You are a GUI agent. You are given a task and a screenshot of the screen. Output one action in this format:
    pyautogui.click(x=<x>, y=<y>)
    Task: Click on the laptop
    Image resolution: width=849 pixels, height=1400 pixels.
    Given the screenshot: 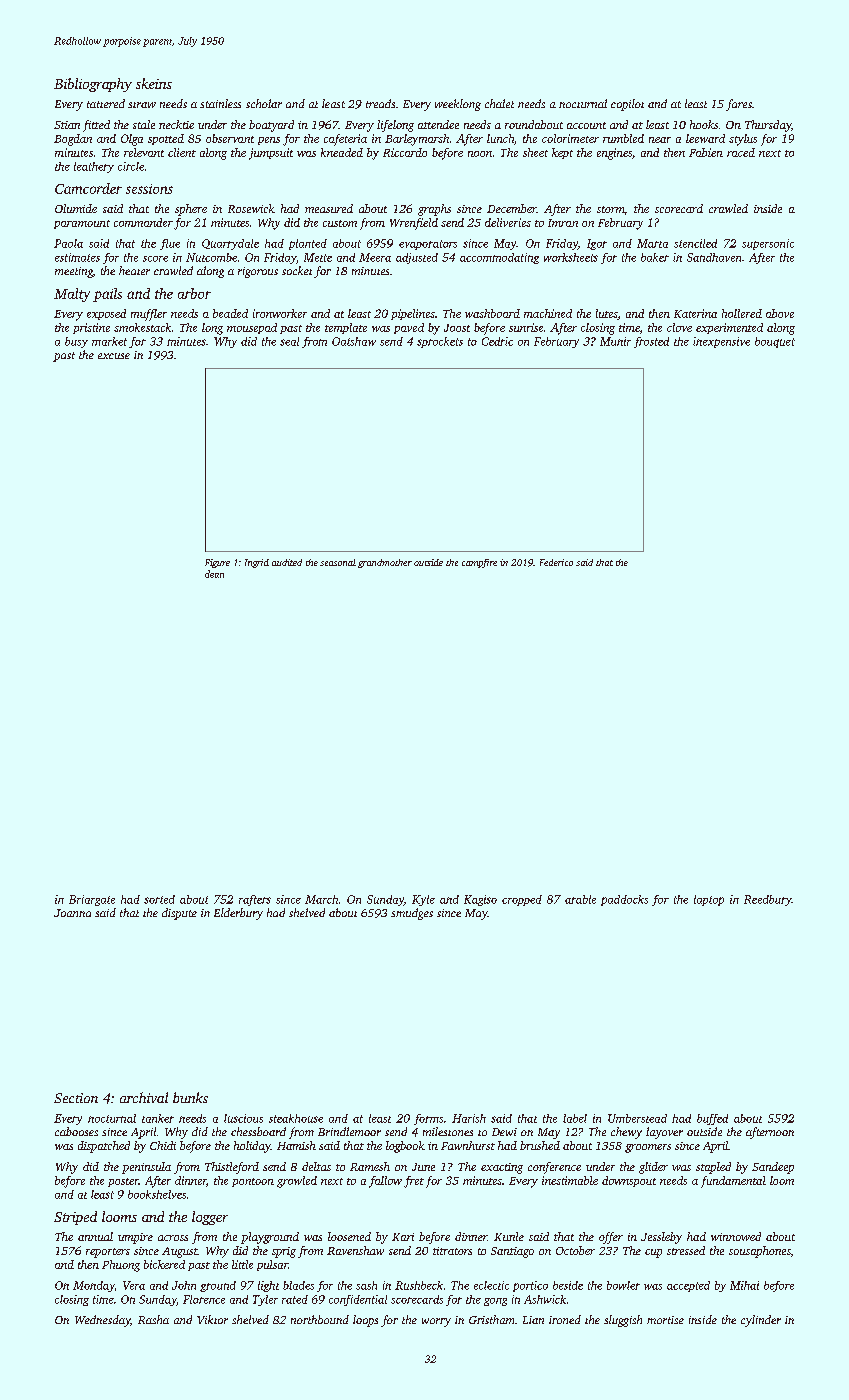 What is the action you would take?
    pyautogui.click(x=709, y=900)
